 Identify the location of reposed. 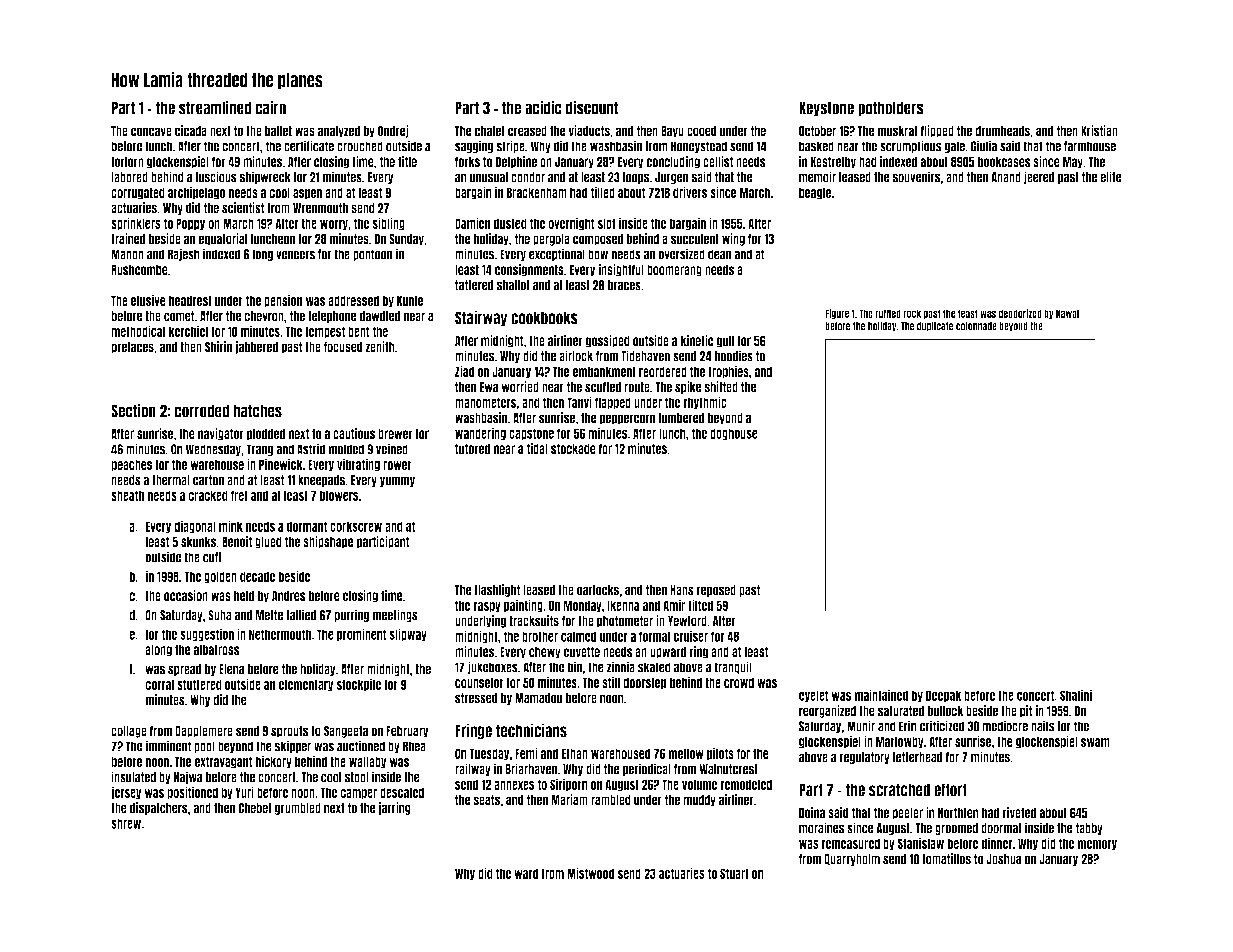
(716, 591).
